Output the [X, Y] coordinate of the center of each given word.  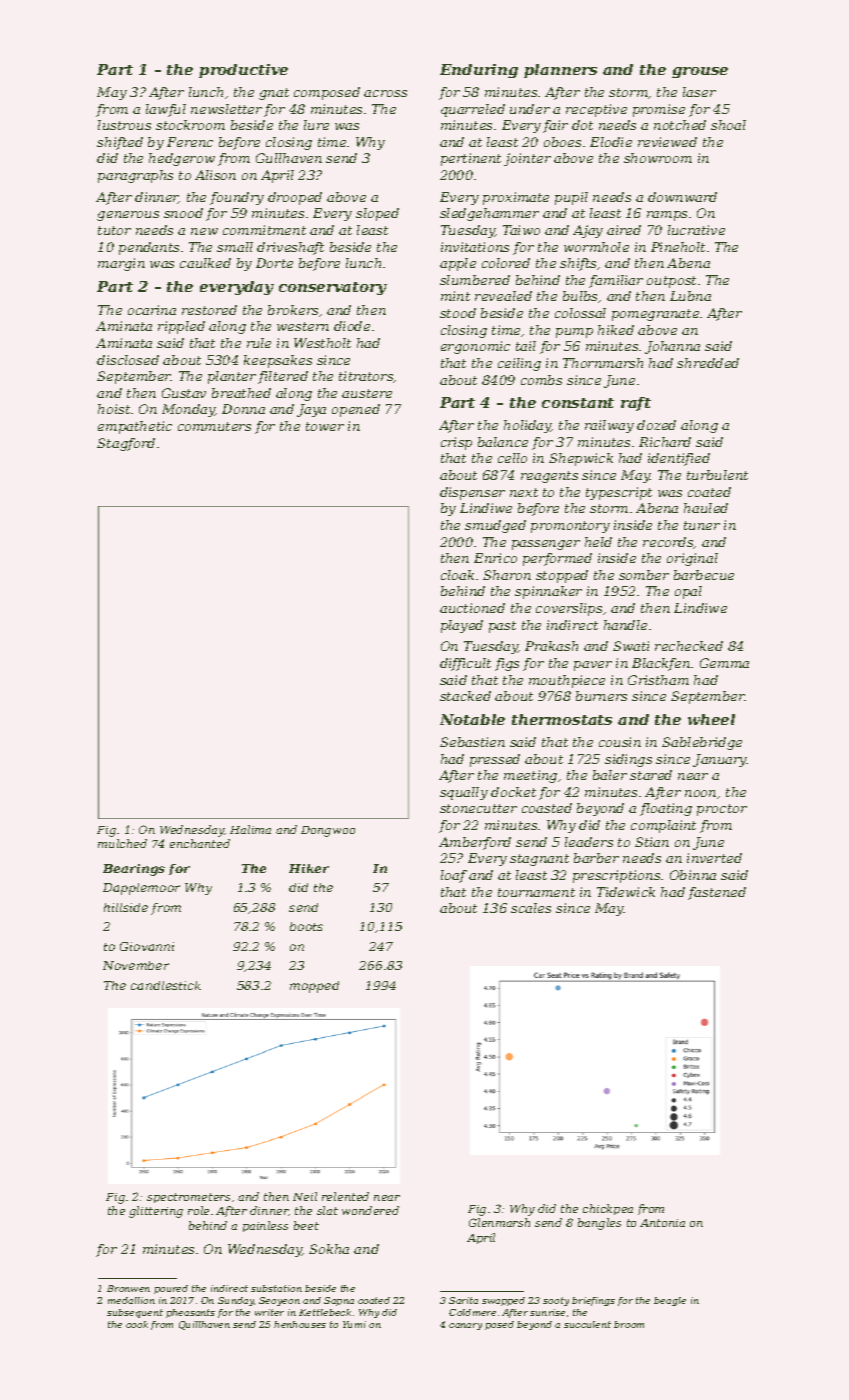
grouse [700, 72]
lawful [166, 110]
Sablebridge [702, 743]
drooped [295, 198]
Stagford [126, 444]
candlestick [166, 985]
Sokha [329, 1249]
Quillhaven [204, 1325]
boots [306, 926]
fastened [717, 893]
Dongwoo [328, 831]
